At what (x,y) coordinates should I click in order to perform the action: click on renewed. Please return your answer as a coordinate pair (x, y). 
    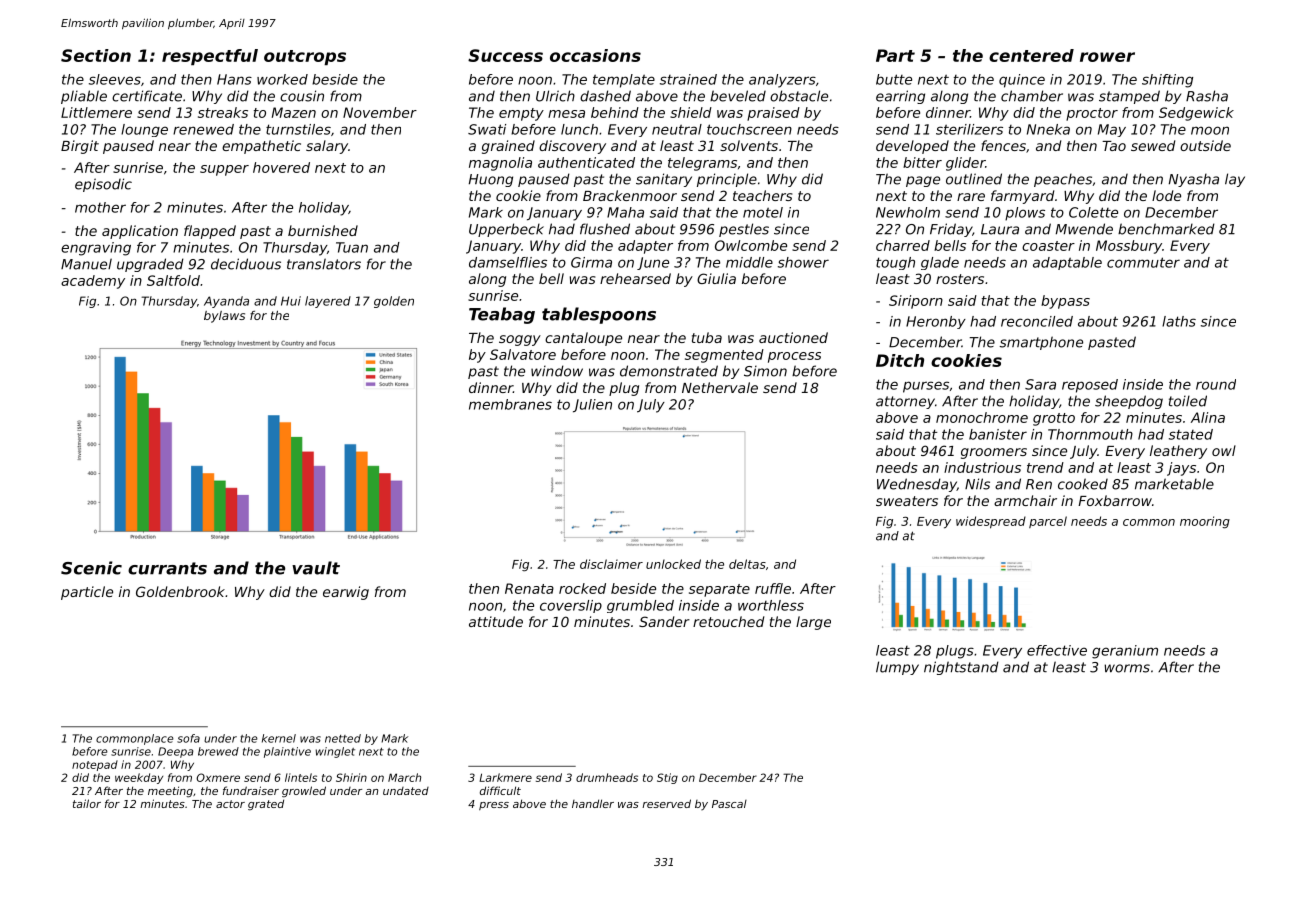
    Looking at the image, I should click on (203, 129).
